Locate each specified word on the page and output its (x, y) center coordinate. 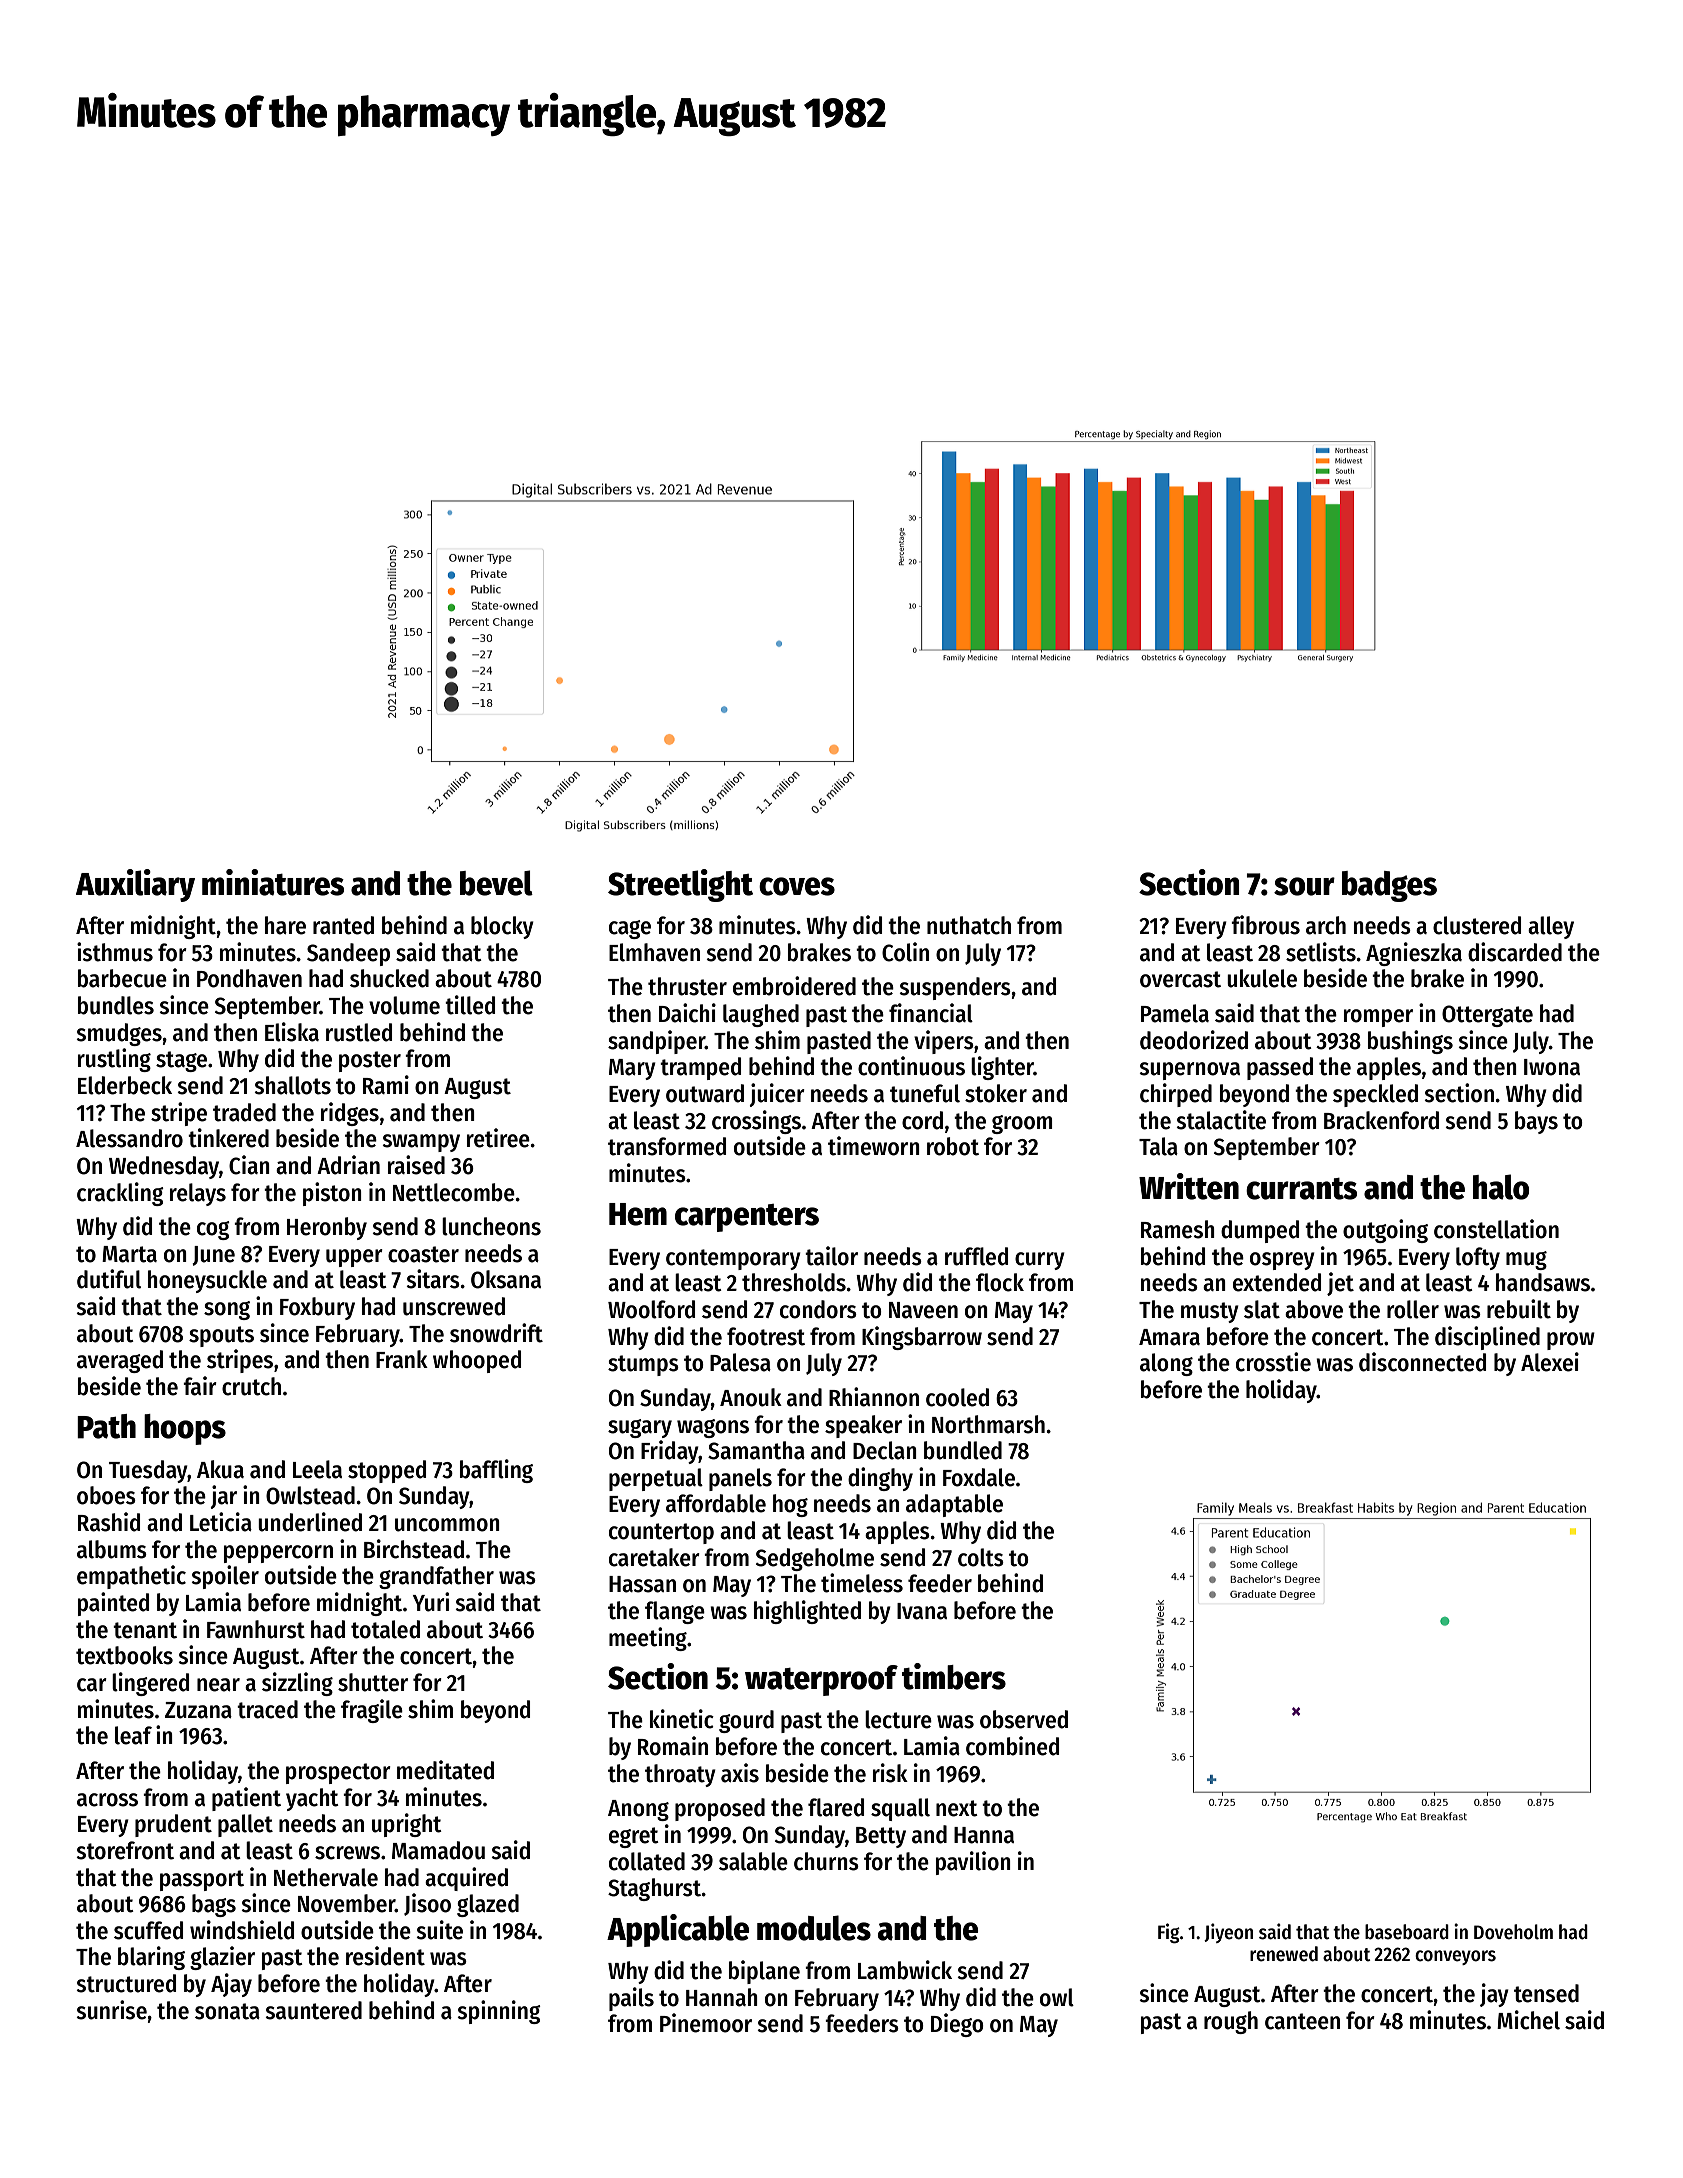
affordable (716, 1503)
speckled (1375, 1095)
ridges (350, 1114)
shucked (389, 978)
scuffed (148, 1930)
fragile (372, 1711)
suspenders (955, 988)
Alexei (1550, 1362)
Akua (220, 1469)
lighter (1002, 1068)
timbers (954, 1676)
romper (1378, 1018)
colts (981, 1557)
